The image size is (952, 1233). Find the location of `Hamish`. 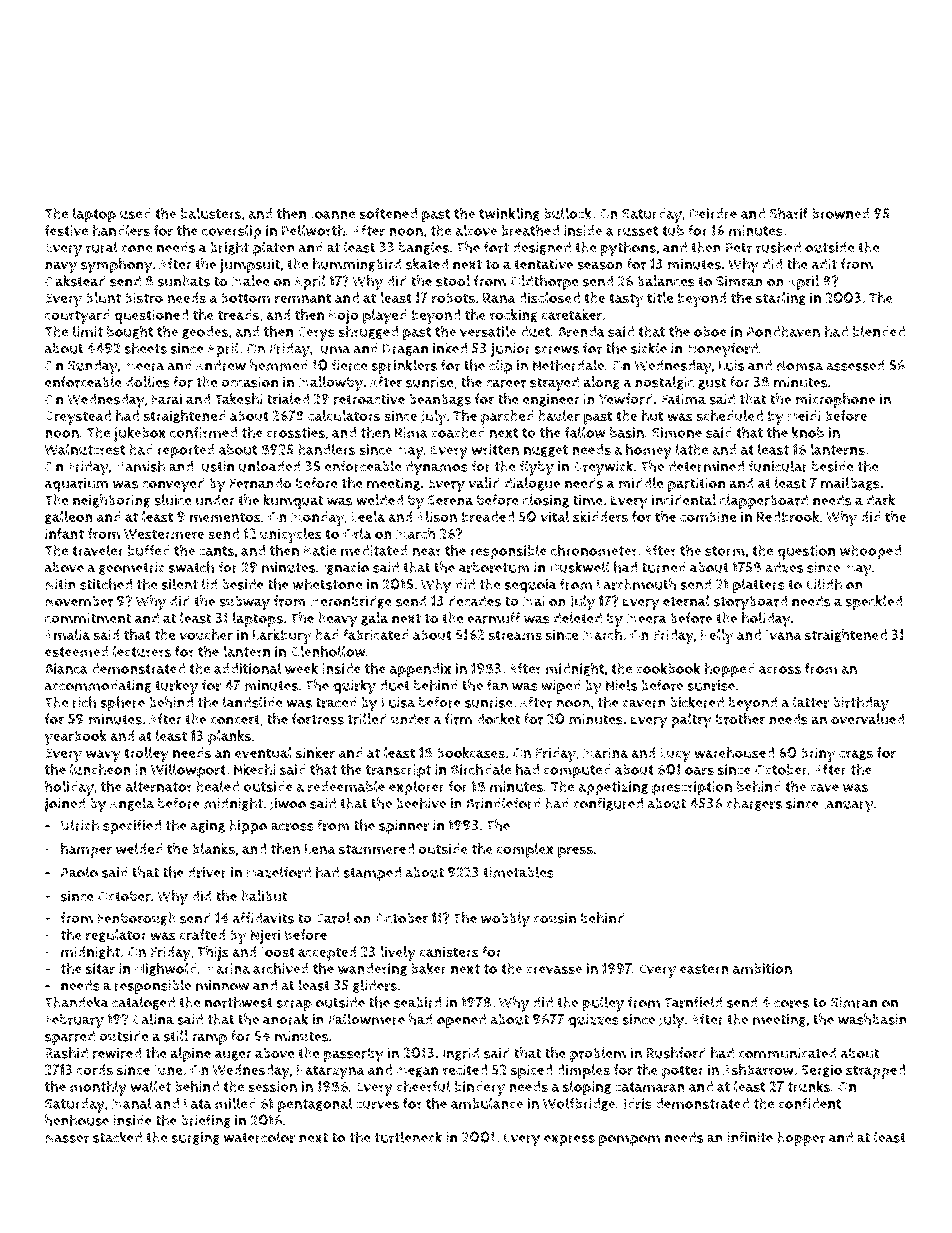

Hamish is located at coordinates (140, 466).
